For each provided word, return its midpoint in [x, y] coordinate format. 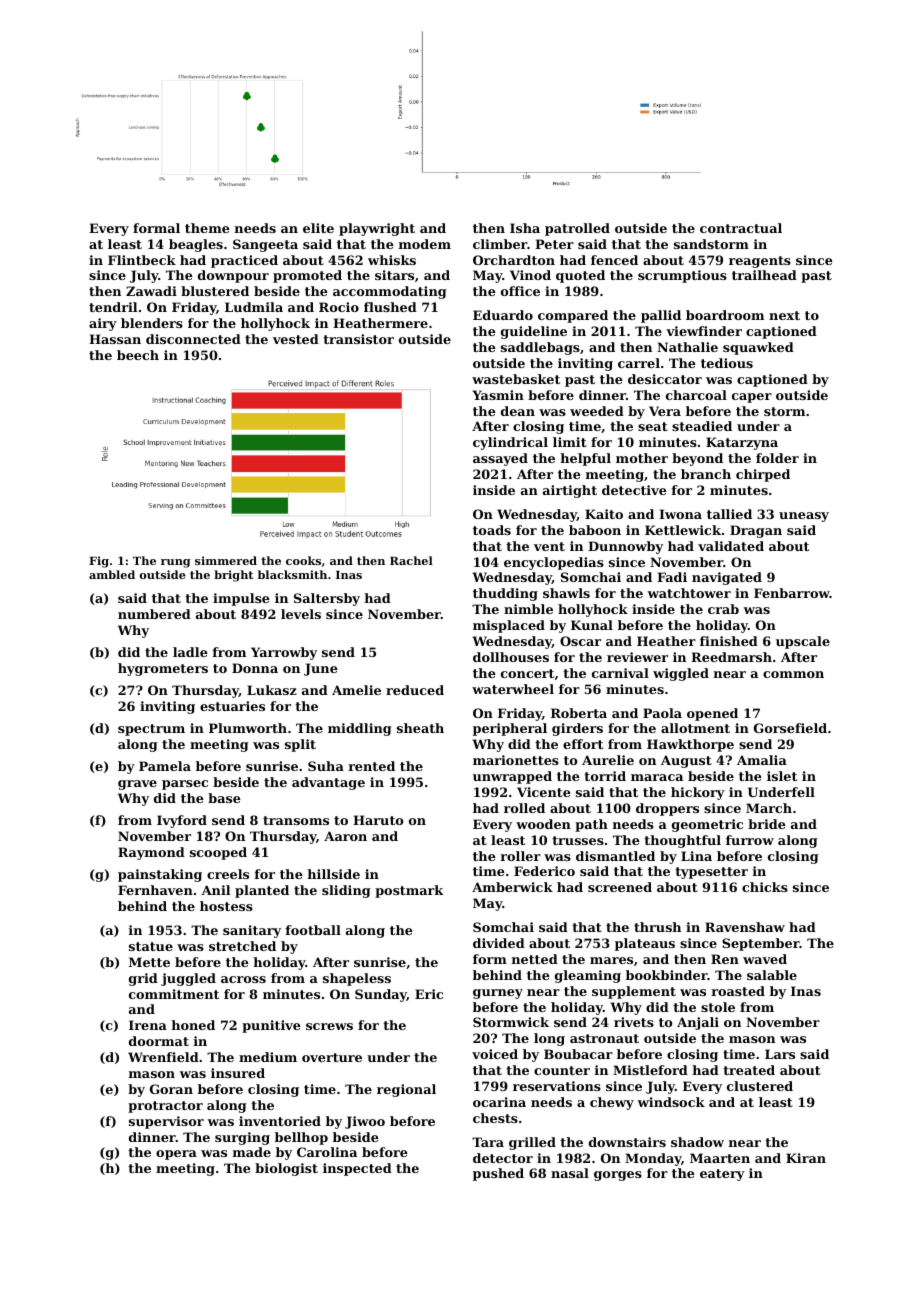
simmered [226, 560]
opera [176, 1155]
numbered [154, 614]
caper [752, 398]
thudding [505, 594]
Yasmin [498, 395]
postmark [409, 891]
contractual [741, 228]
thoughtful [682, 841]
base [224, 798]
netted [535, 959]
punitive [271, 1026]
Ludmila [254, 307]
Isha [525, 228]
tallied [729, 514]
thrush [657, 927]
